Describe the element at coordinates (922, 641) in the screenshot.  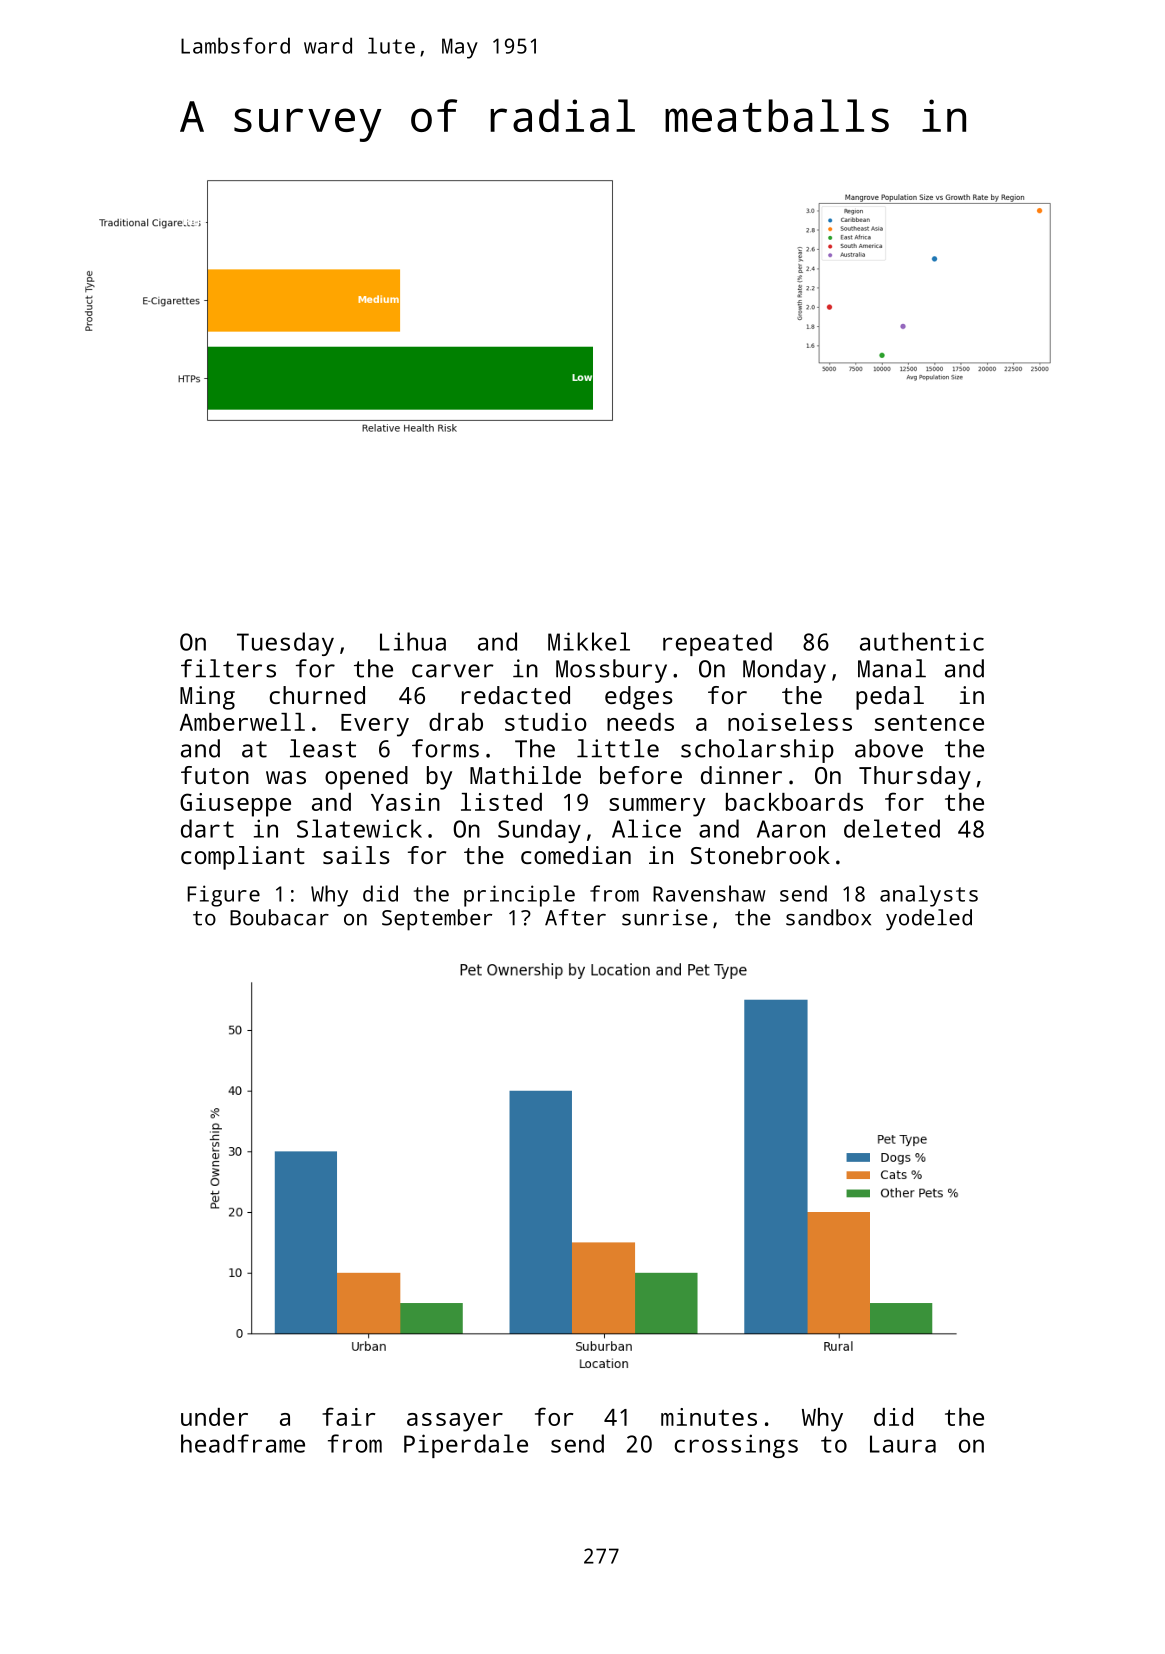
I see `authentic` at that location.
